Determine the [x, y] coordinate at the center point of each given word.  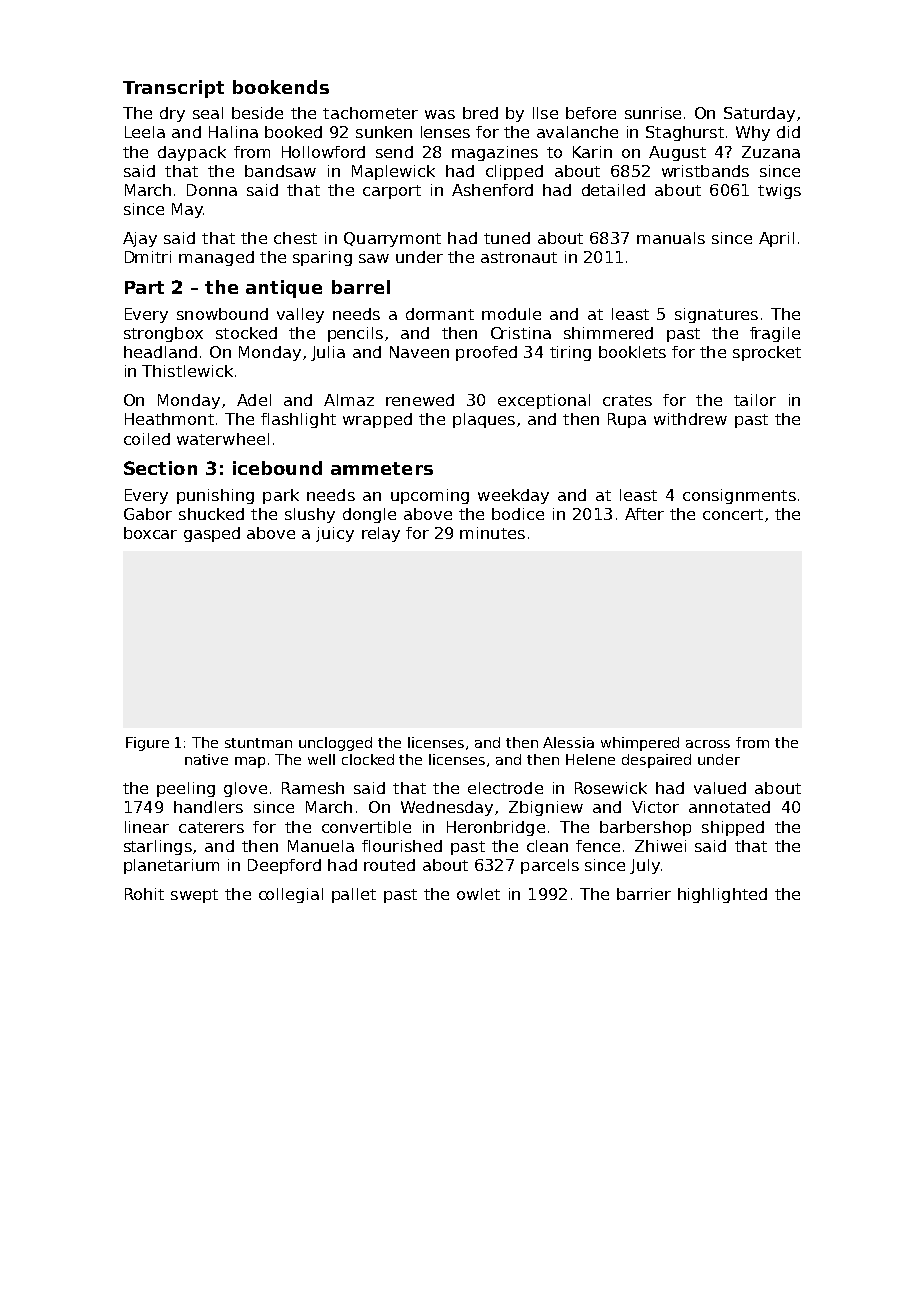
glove [245, 789]
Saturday [759, 114]
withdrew [690, 419]
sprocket [767, 353]
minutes [492, 533]
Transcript [173, 89]
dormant [440, 314]
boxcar [150, 533]
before [591, 113]
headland [160, 352]
